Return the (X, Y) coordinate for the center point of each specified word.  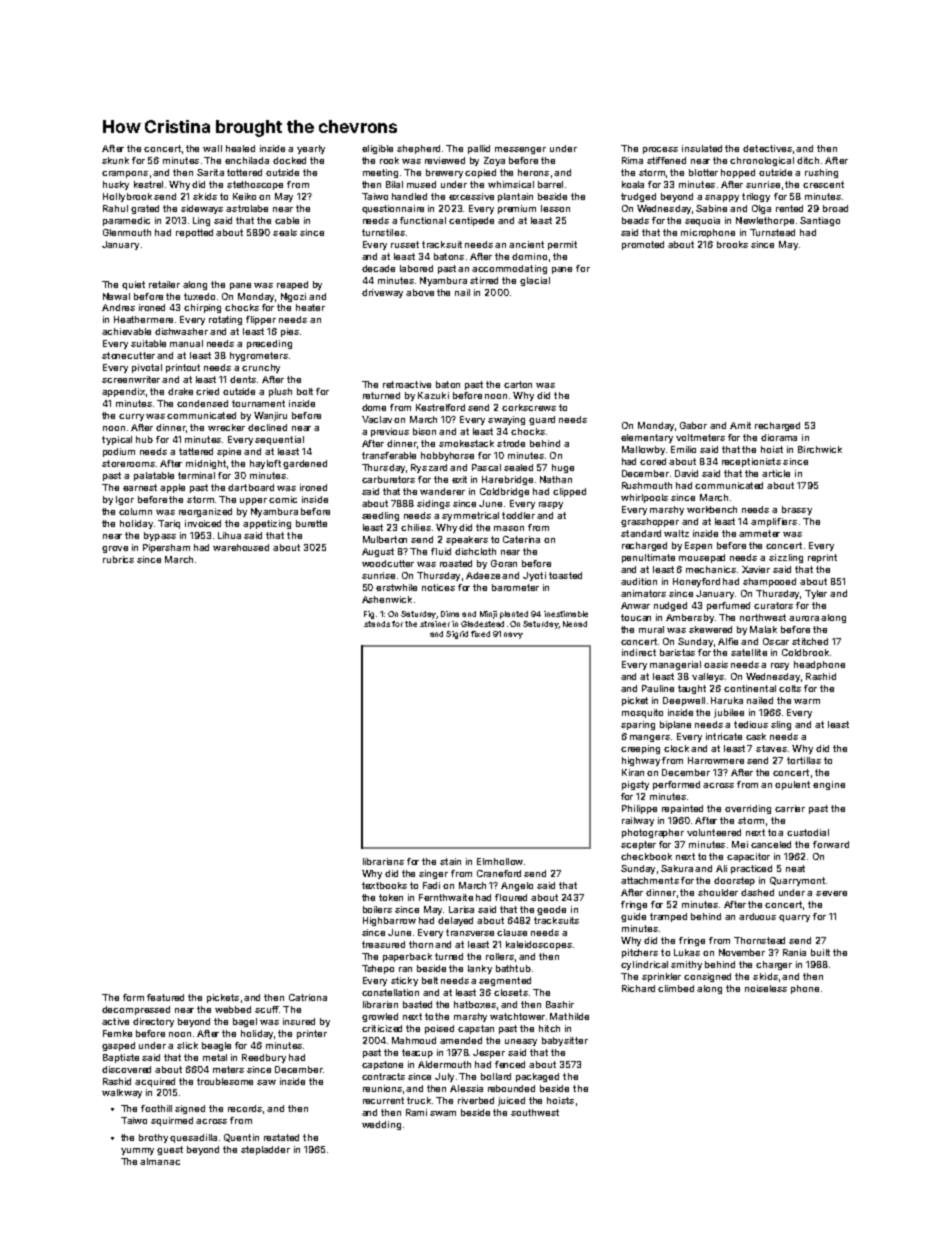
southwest (535, 1112)
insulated (702, 148)
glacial (535, 281)
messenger (520, 150)
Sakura (677, 868)
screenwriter (131, 379)
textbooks (384, 885)
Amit (740, 425)
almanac (160, 1161)
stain (450, 861)
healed (240, 148)
